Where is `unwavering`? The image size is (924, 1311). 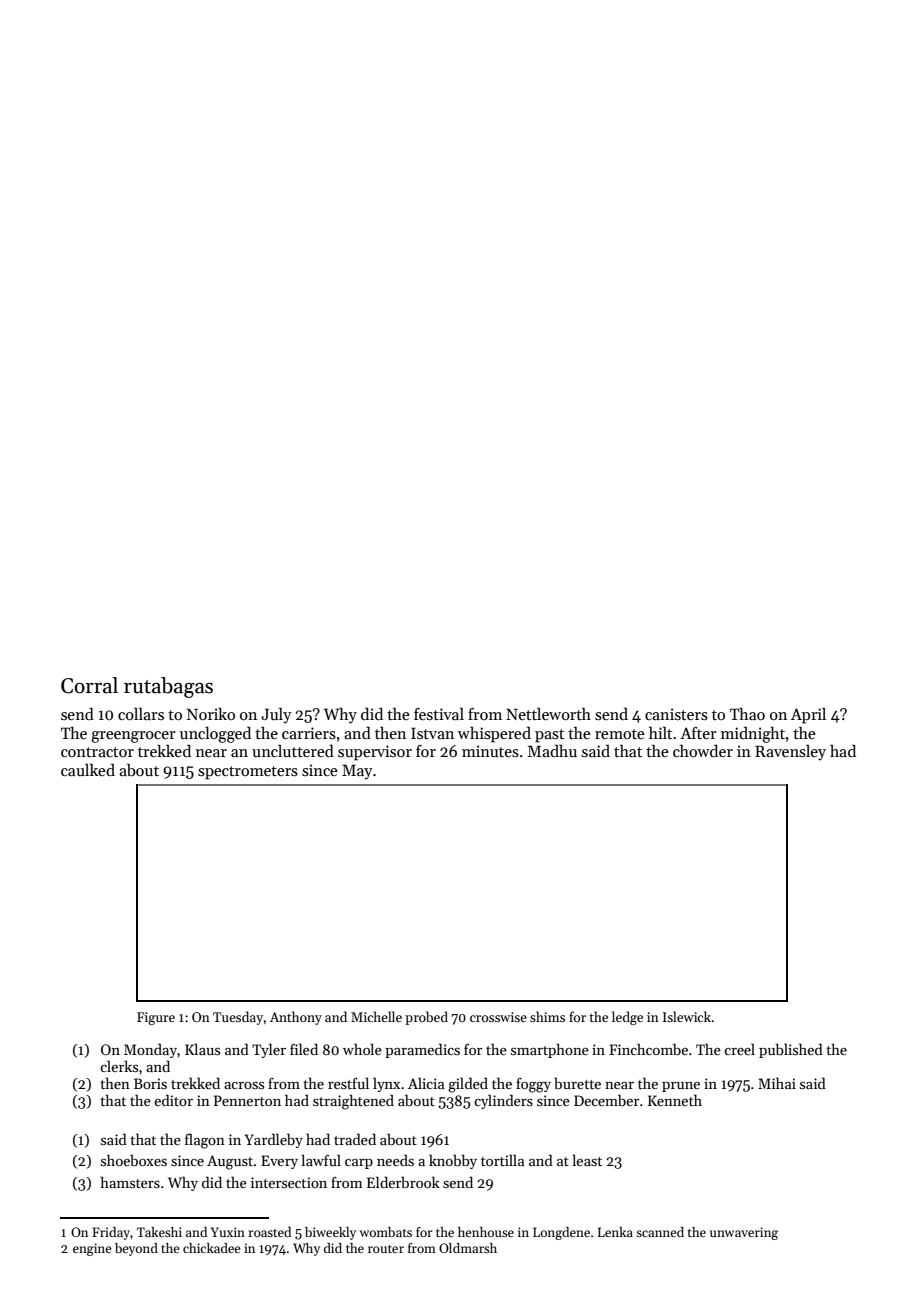
unwavering is located at coordinates (744, 1233).
